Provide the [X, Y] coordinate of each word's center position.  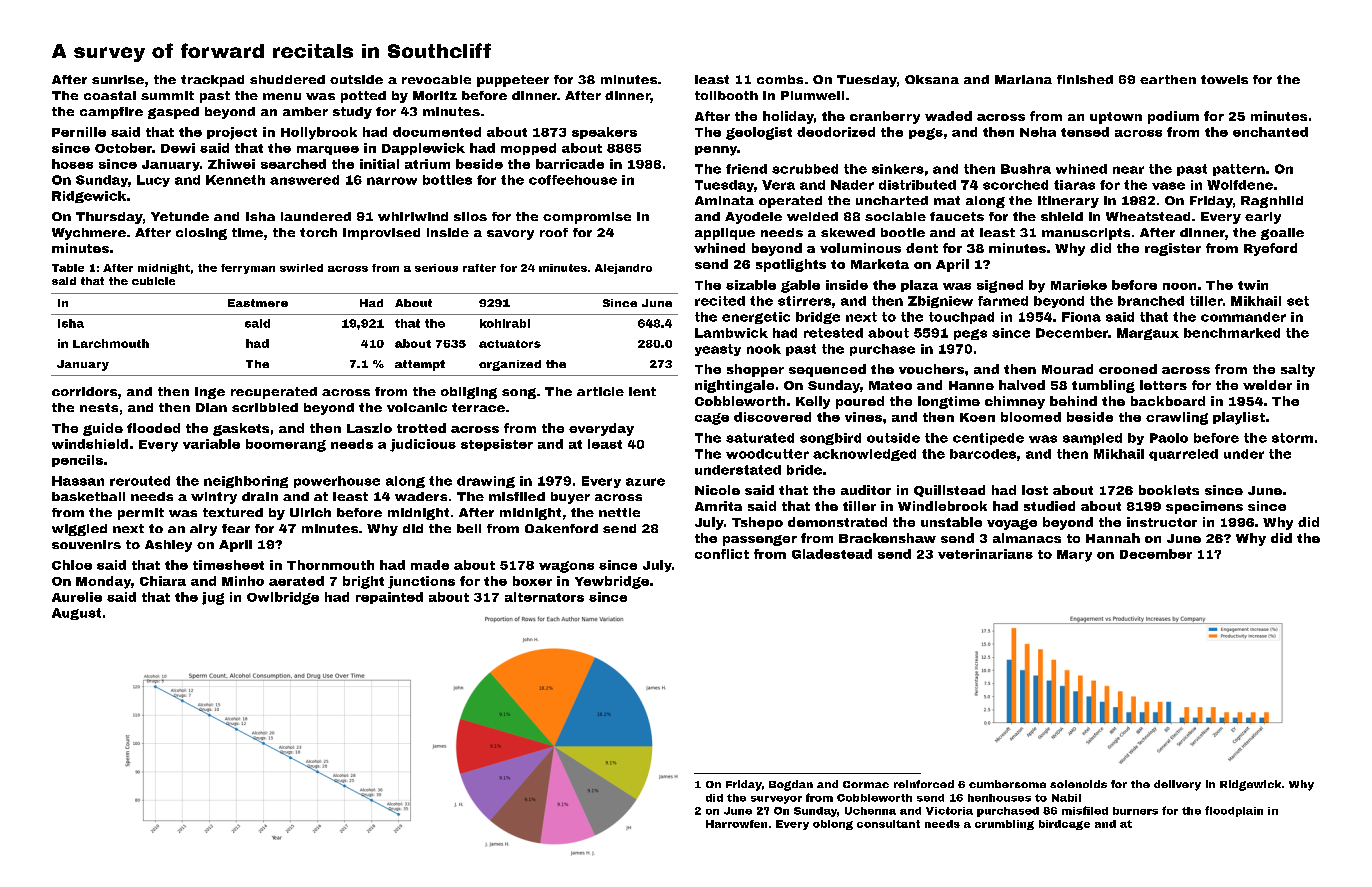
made [430, 565]
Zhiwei [231, 164]
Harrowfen [736, 824]
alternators [544, 597]
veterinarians [985, 554]
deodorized [836, 132]
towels [1224, 79]
